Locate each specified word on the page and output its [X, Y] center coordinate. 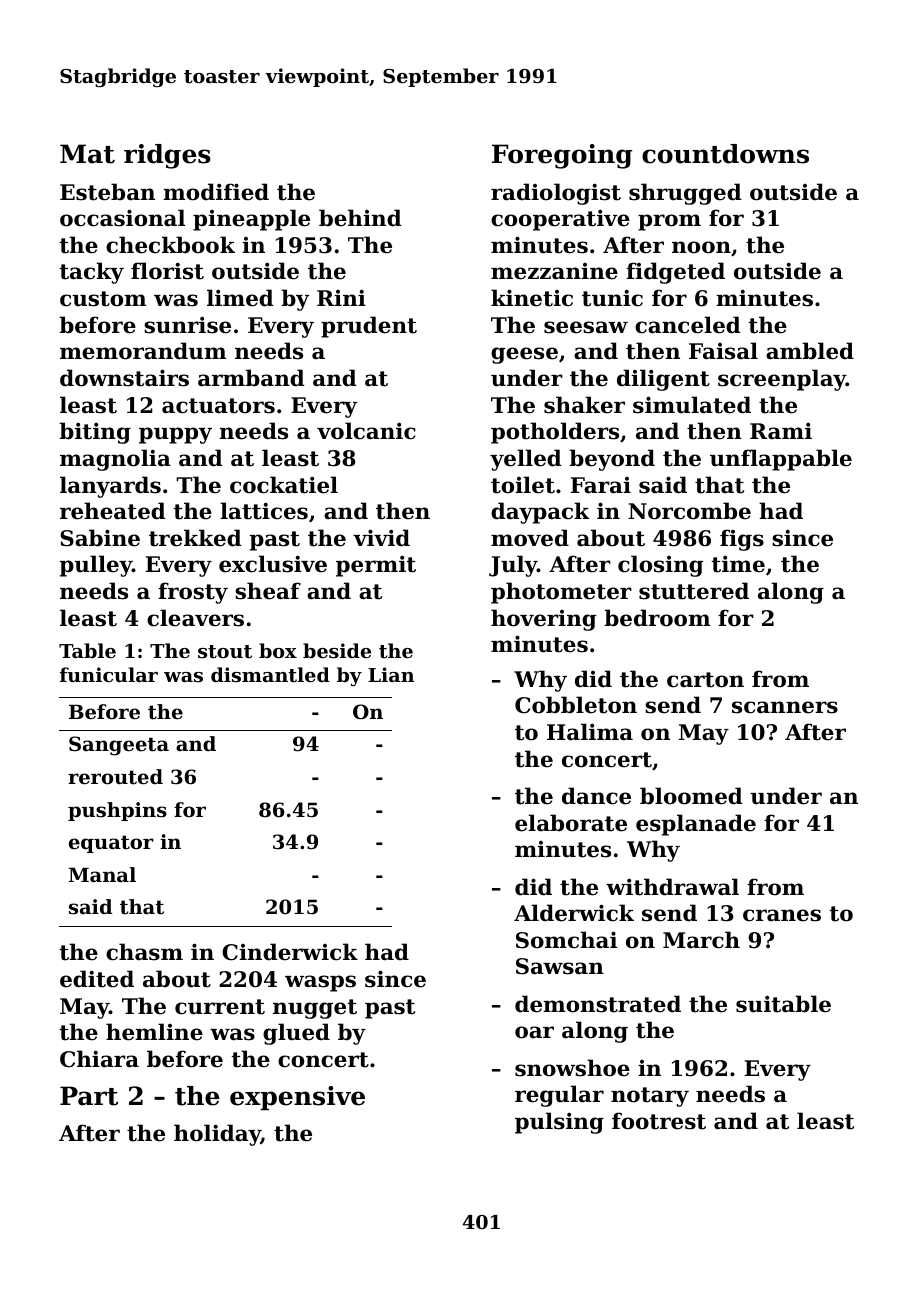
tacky [92, 273]
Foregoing [562, 156]
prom [669, 222]
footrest [659, 1121]
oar [534, 1032]
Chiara [99, 1059]
